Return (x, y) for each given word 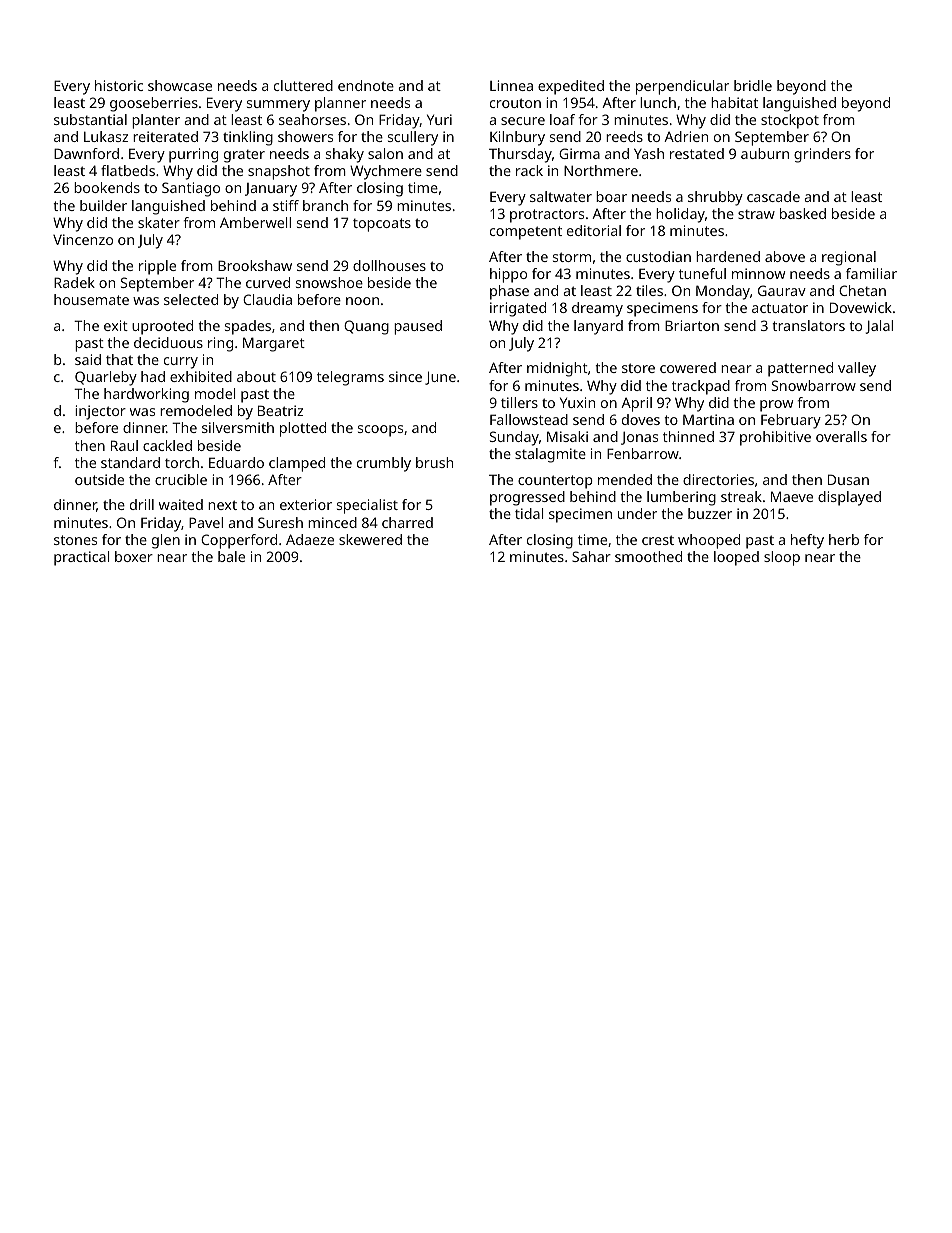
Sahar (591, 556)
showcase (180, 85)
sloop (782, 558)
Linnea (511, 85)
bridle (753, 85)
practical (81, 558)
